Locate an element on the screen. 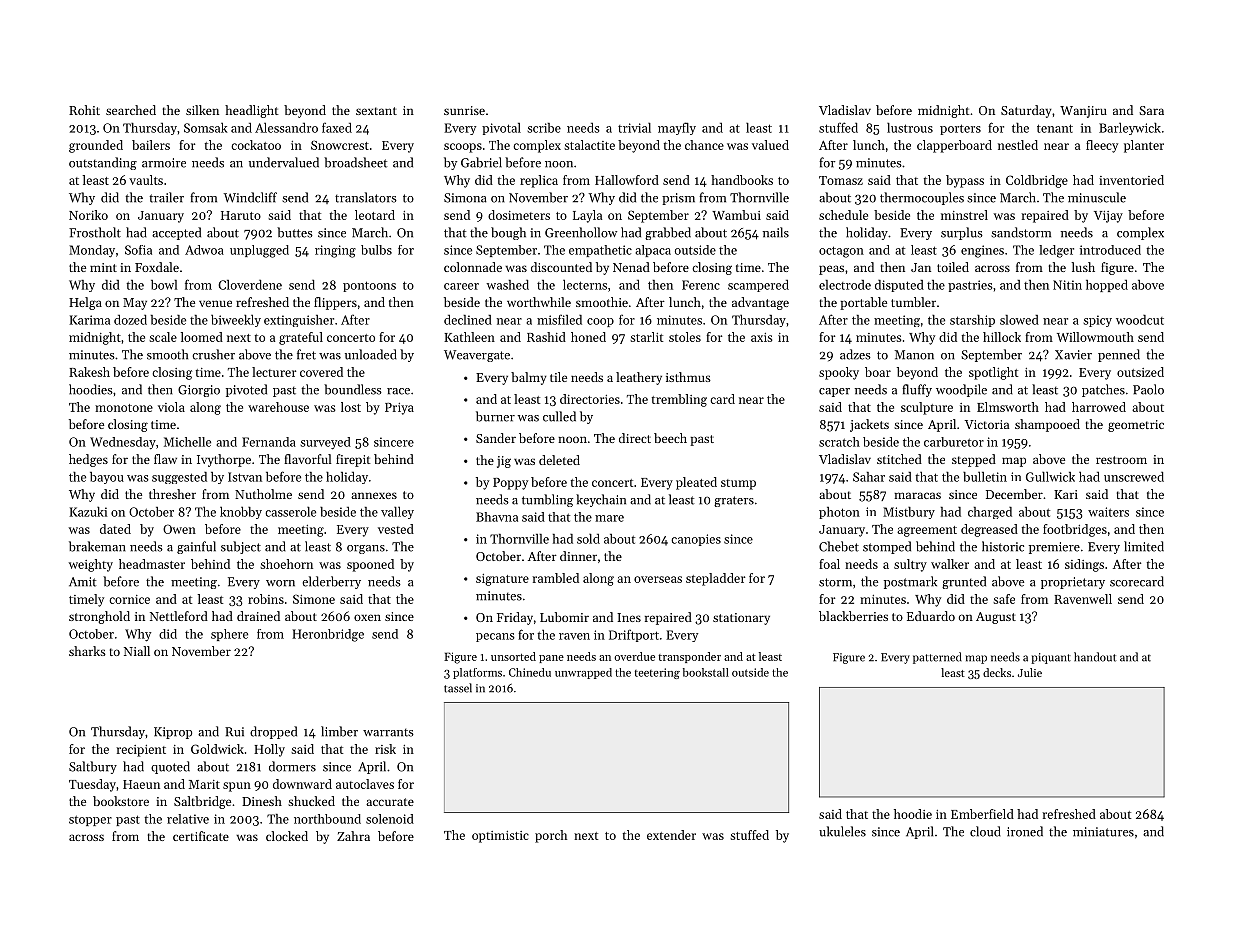  jackets is located at coordinates (869, 425).
